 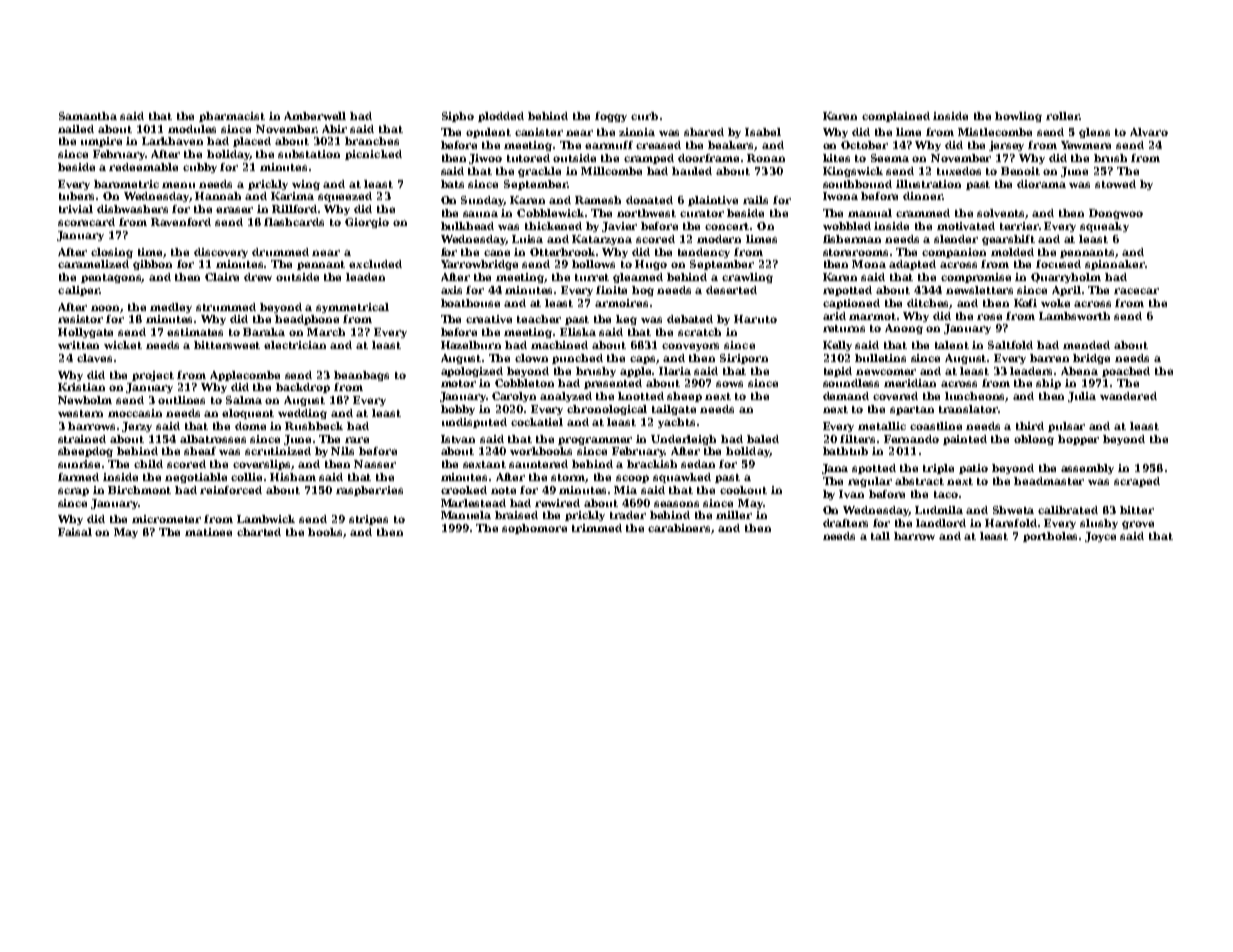 What do you see at coordinates (1062, 116) in the screenshot?
I see `roller` at bounding box center [1062, 116].
